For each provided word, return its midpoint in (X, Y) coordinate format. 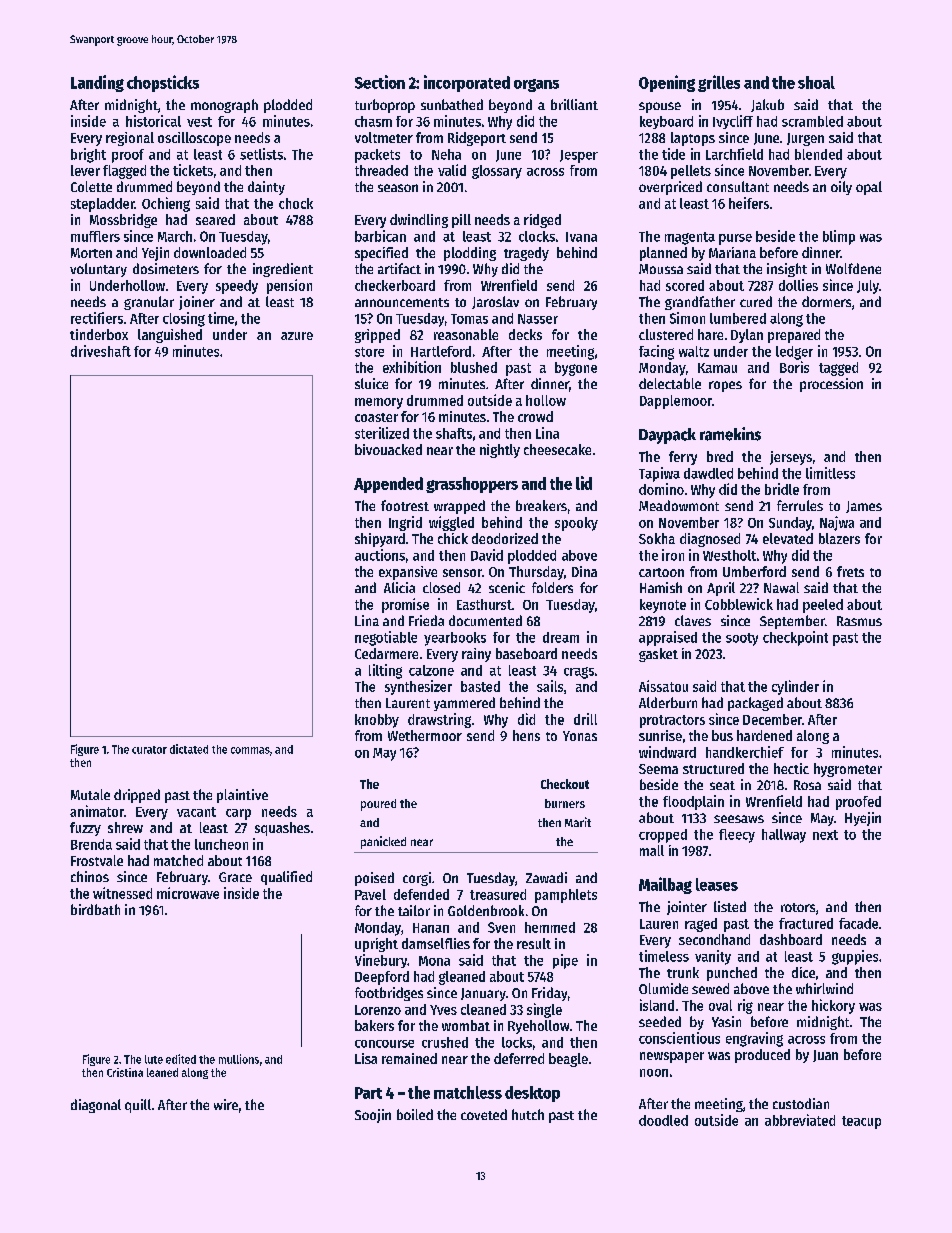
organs (536, 85)
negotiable (386, 638)
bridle (782, 489)
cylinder (795, 687)
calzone (431, 670)
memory (379, 403)
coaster (376, 417)
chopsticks (163, 83)
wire (226, 1104)
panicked (383, 842)
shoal (816, 82)
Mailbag (665, 885)
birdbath (95, 909)
